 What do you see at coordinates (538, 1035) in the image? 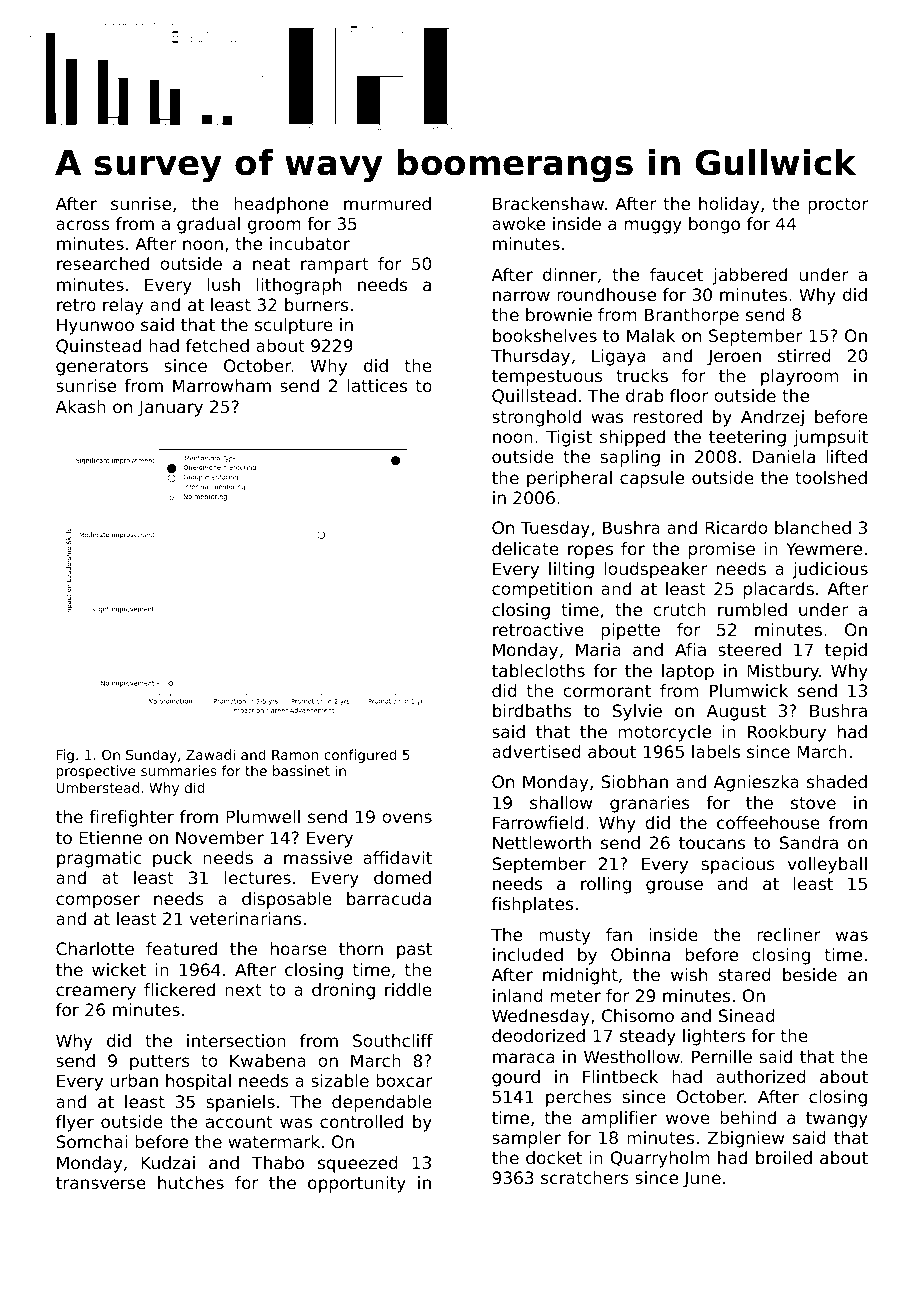
I see `deodorized` at bounding box center [538, 1035].
